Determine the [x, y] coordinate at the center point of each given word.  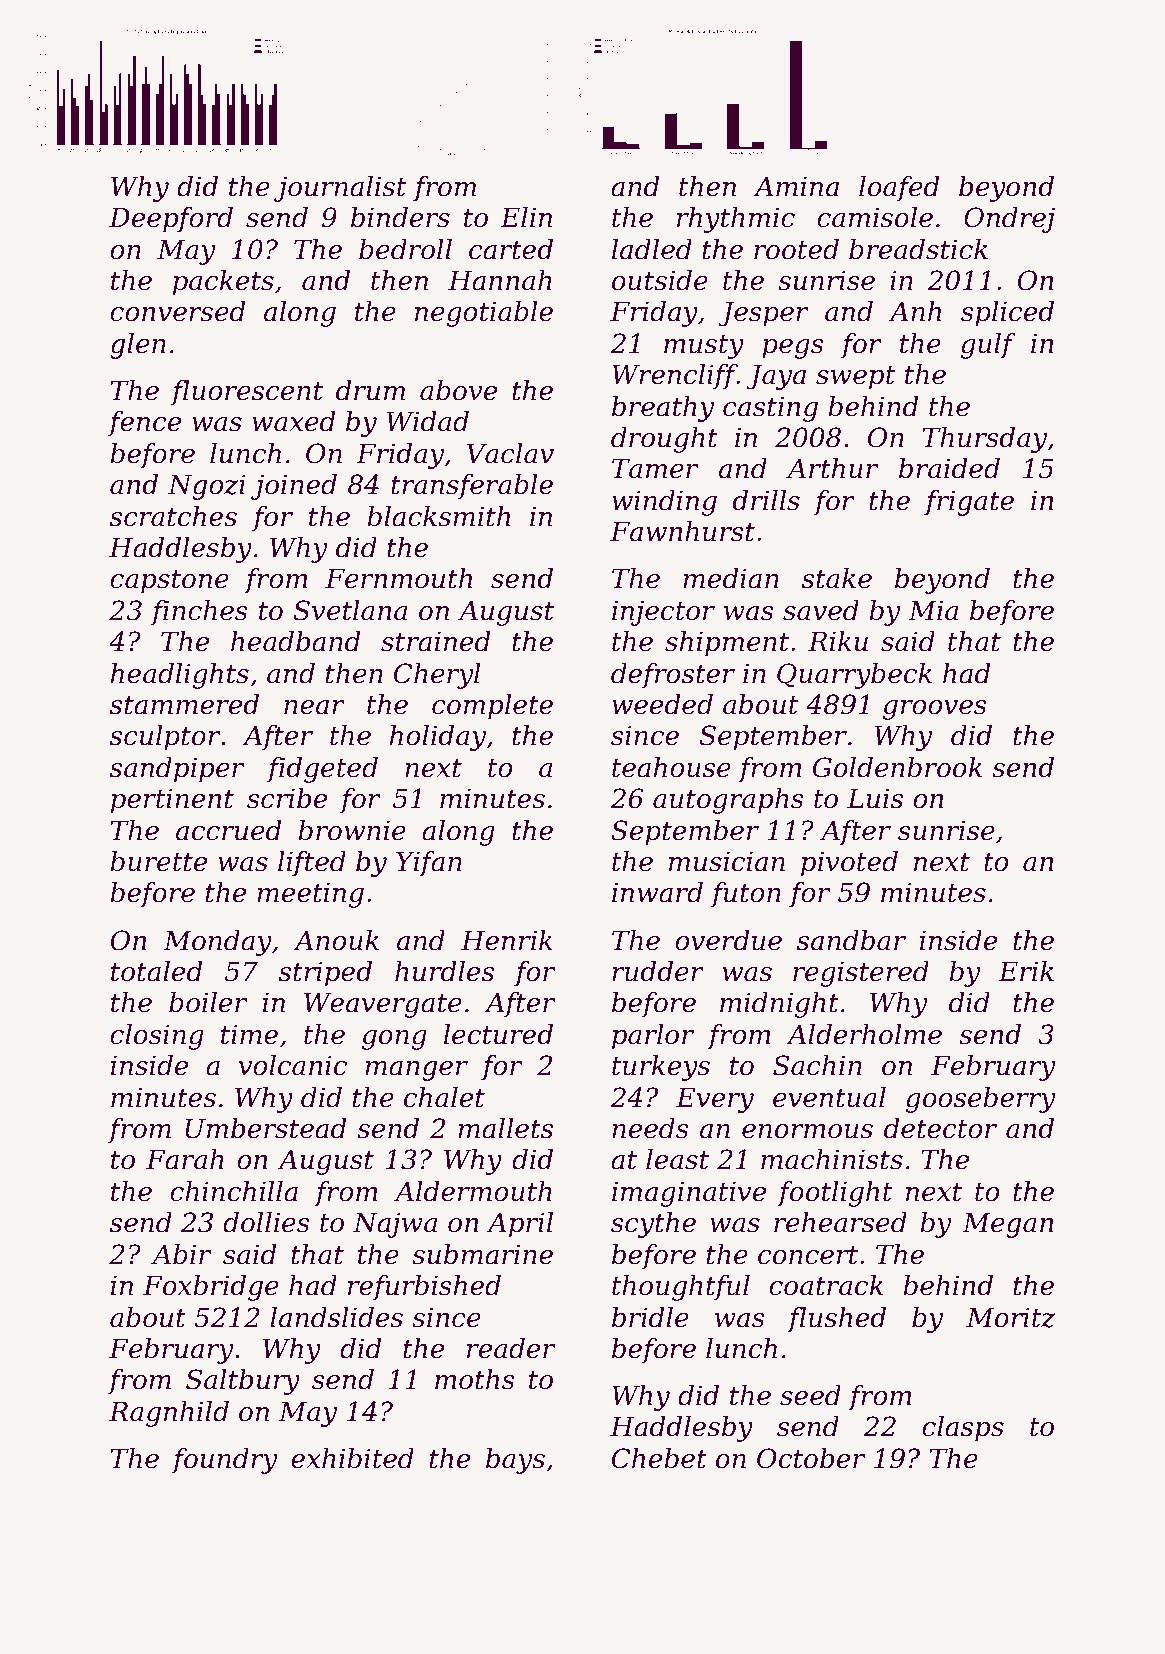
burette [158, 861]
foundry [224, 1461]
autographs [728, 801]
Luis [875, 798]
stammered [184, 704]
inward [657, 892]
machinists [832, 1159]
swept [855, 378]
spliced [1007, 314]
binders [400, 217]
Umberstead [265, 1128]
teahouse [671, 767]
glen [138, 346]
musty [704, 347]
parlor [653, 1037]
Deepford [171, 220]
